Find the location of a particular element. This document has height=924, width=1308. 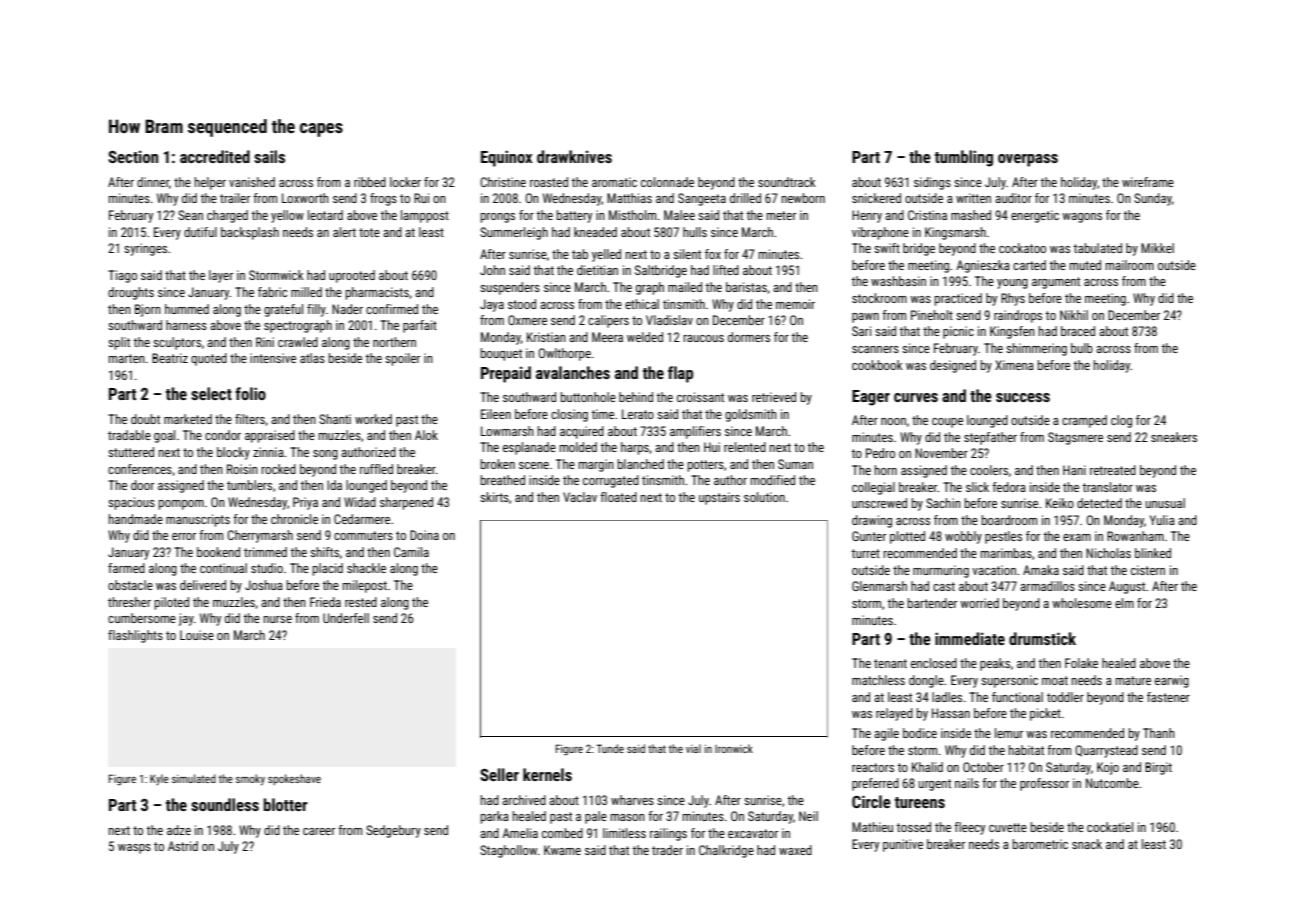

drumstick is located at coordinates (1042, 638).
